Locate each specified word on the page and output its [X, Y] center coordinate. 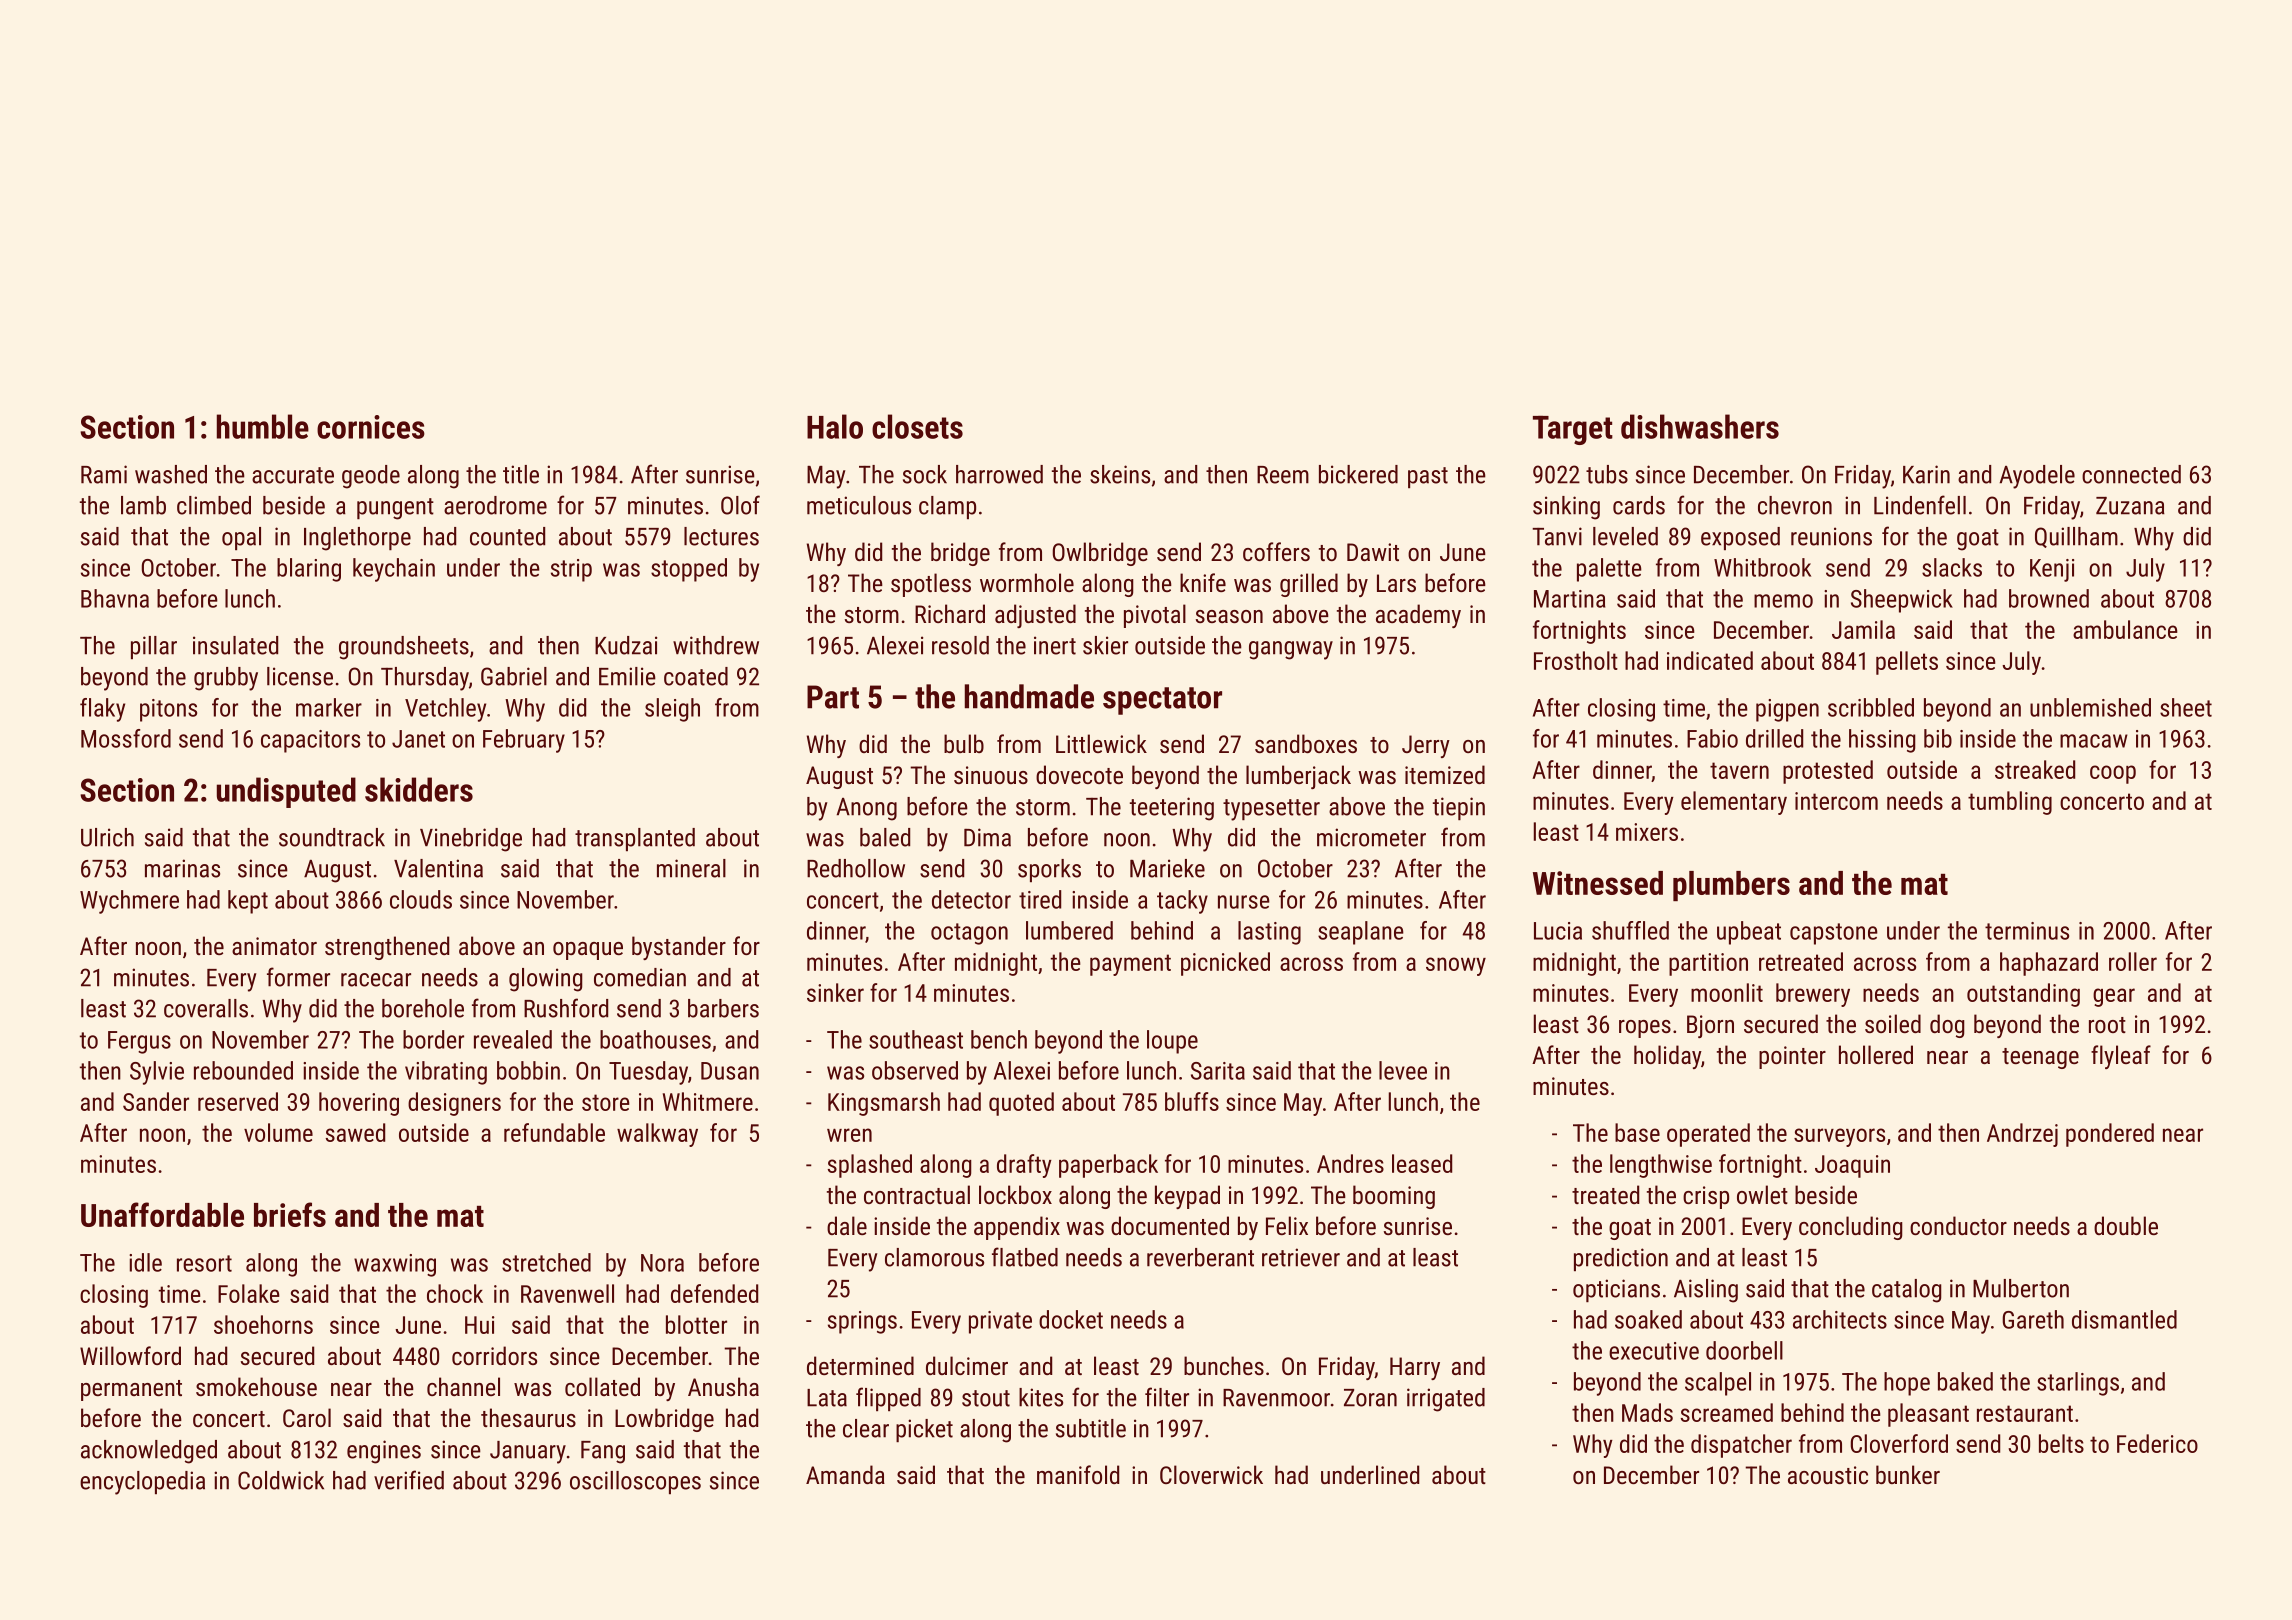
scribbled [1871, 707]
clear [866, 1428]
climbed [214, 505]
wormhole [1027, 582]
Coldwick [281, 1480]
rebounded [243, 1070]
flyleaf [2121, 1057]
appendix [1017, 1228]
